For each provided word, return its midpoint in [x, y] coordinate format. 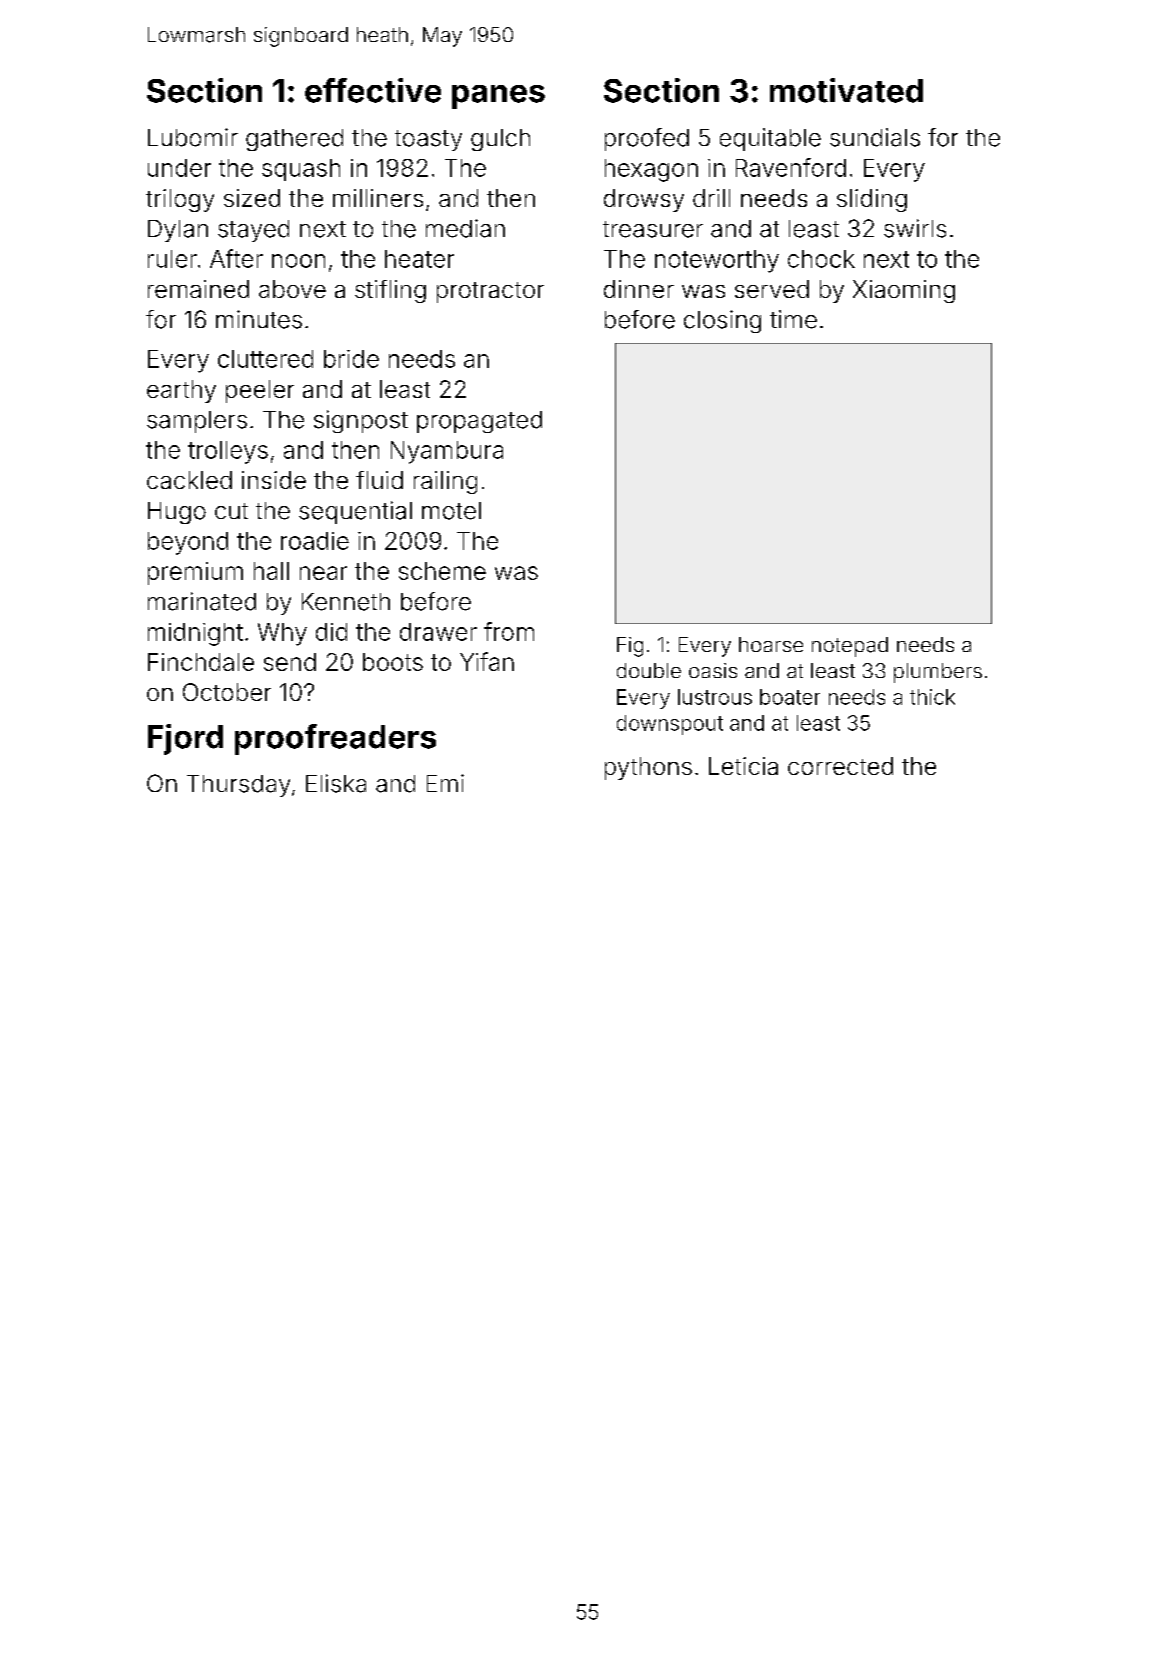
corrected [840, 766]
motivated [846, 90]
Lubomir [193, 137]
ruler [172, 259]
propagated [479, 422]
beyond [188, 543]
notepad [850, 647]
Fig [630, 647]
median [465, 228]
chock [821, 259]
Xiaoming [904, 291]
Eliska [336, 783]
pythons [648, 768]
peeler [260, 391]
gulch [500, 140]
